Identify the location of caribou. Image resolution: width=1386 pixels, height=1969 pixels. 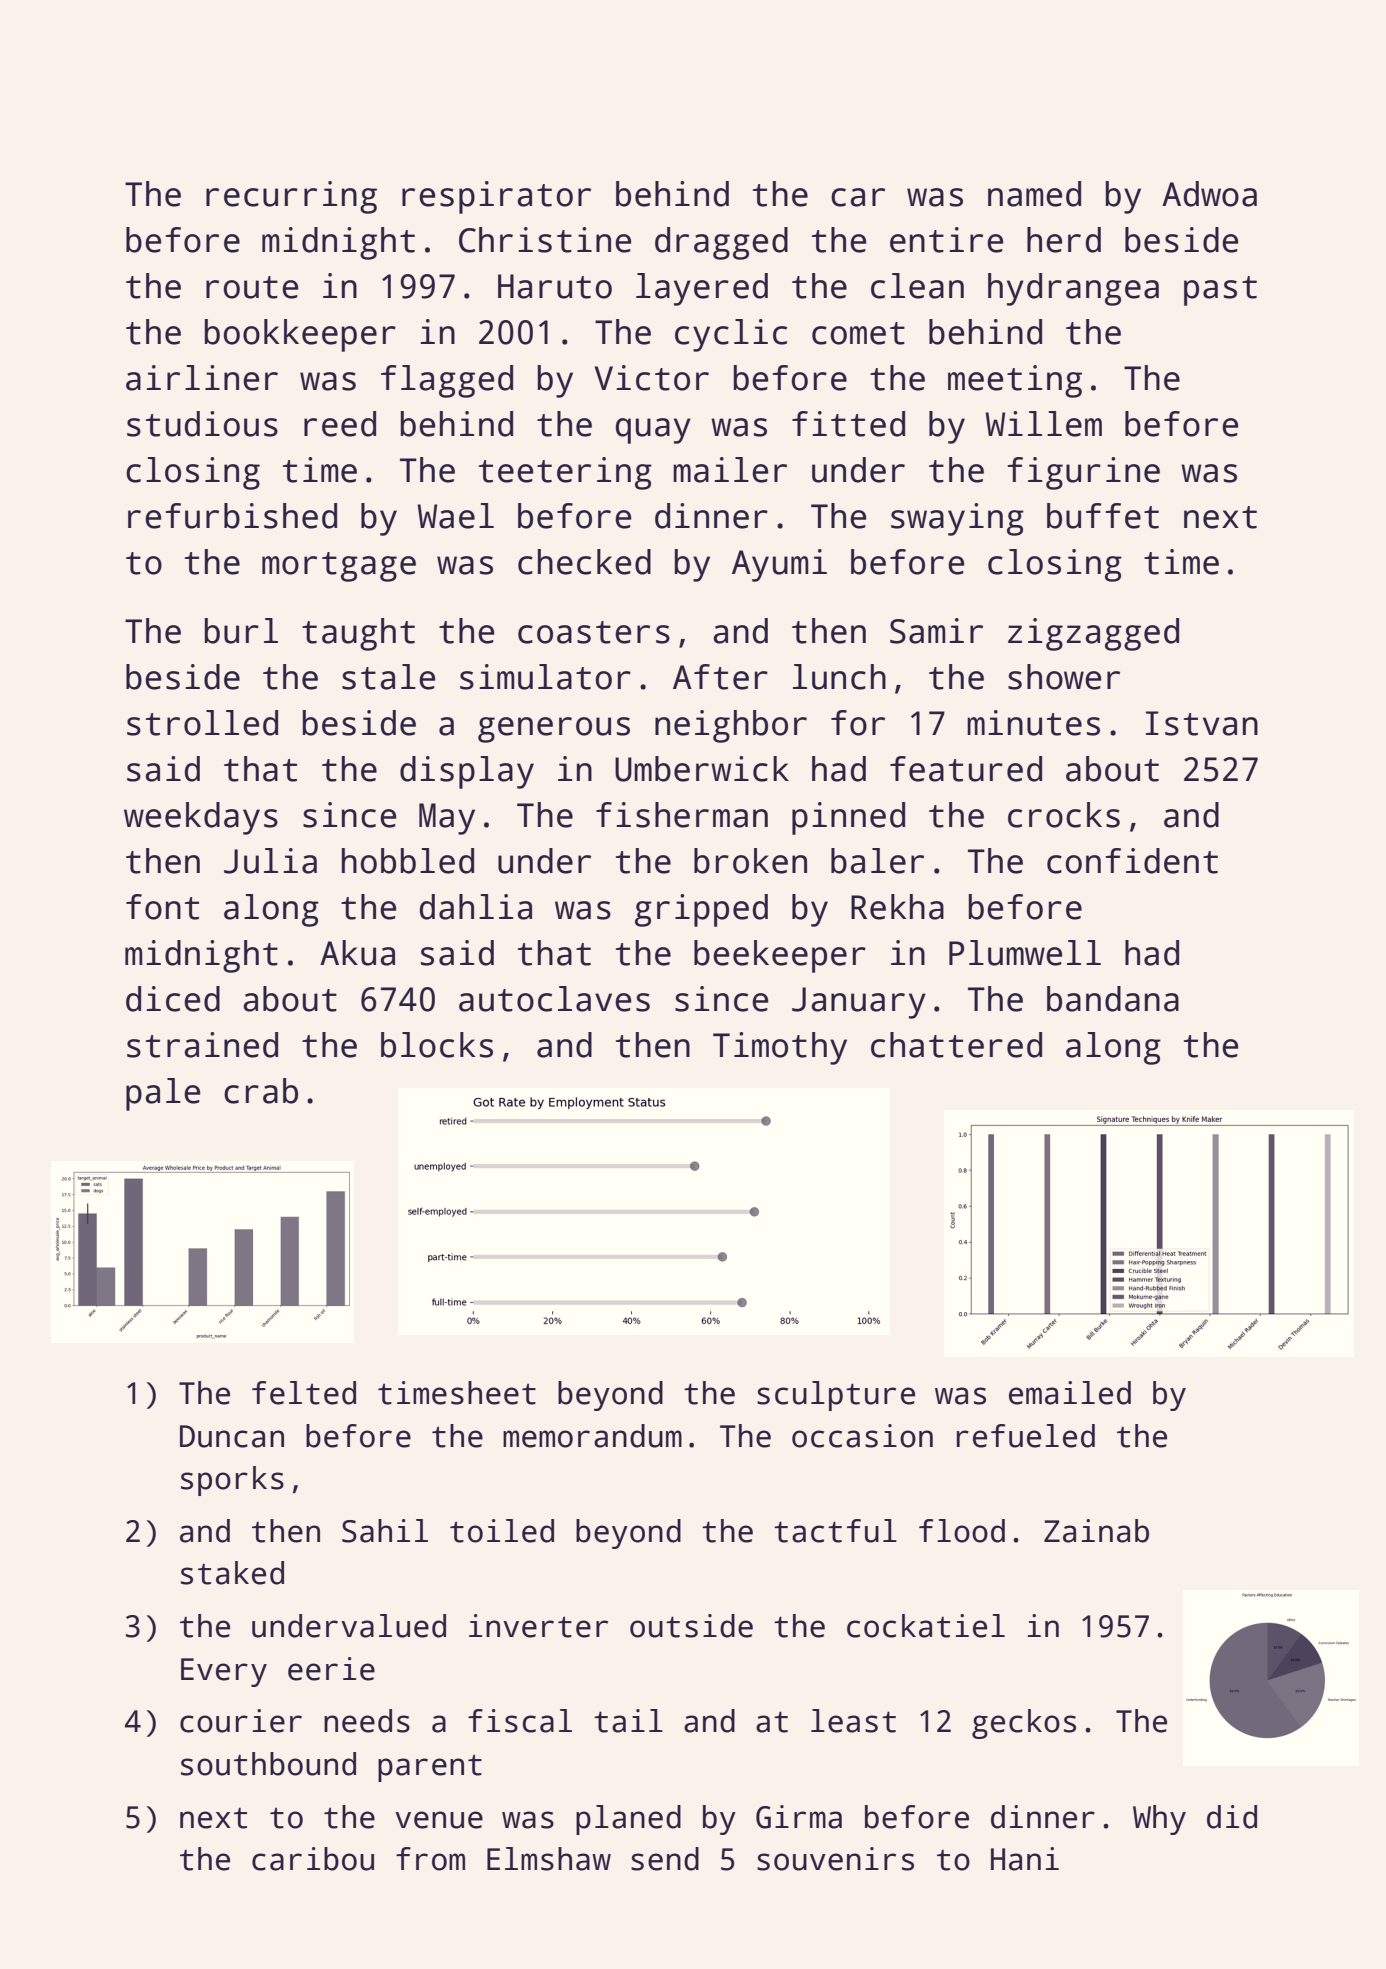
(313, 1859).
